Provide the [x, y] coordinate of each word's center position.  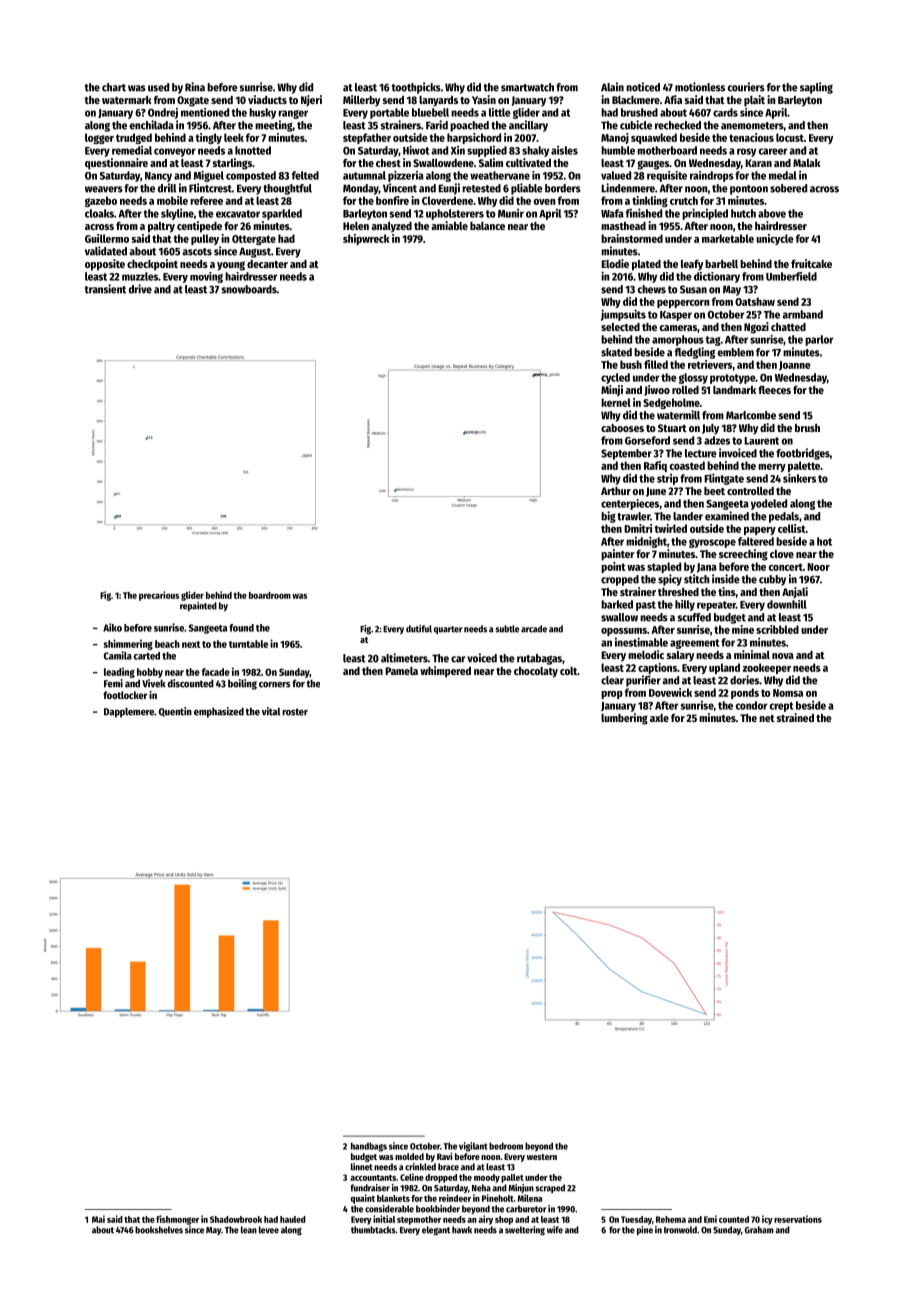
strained [795, 717]
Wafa [612, 213]
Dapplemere [129, 712]
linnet [362, 1167]
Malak [807, 163]
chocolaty [536, 672]
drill [167, 188]
